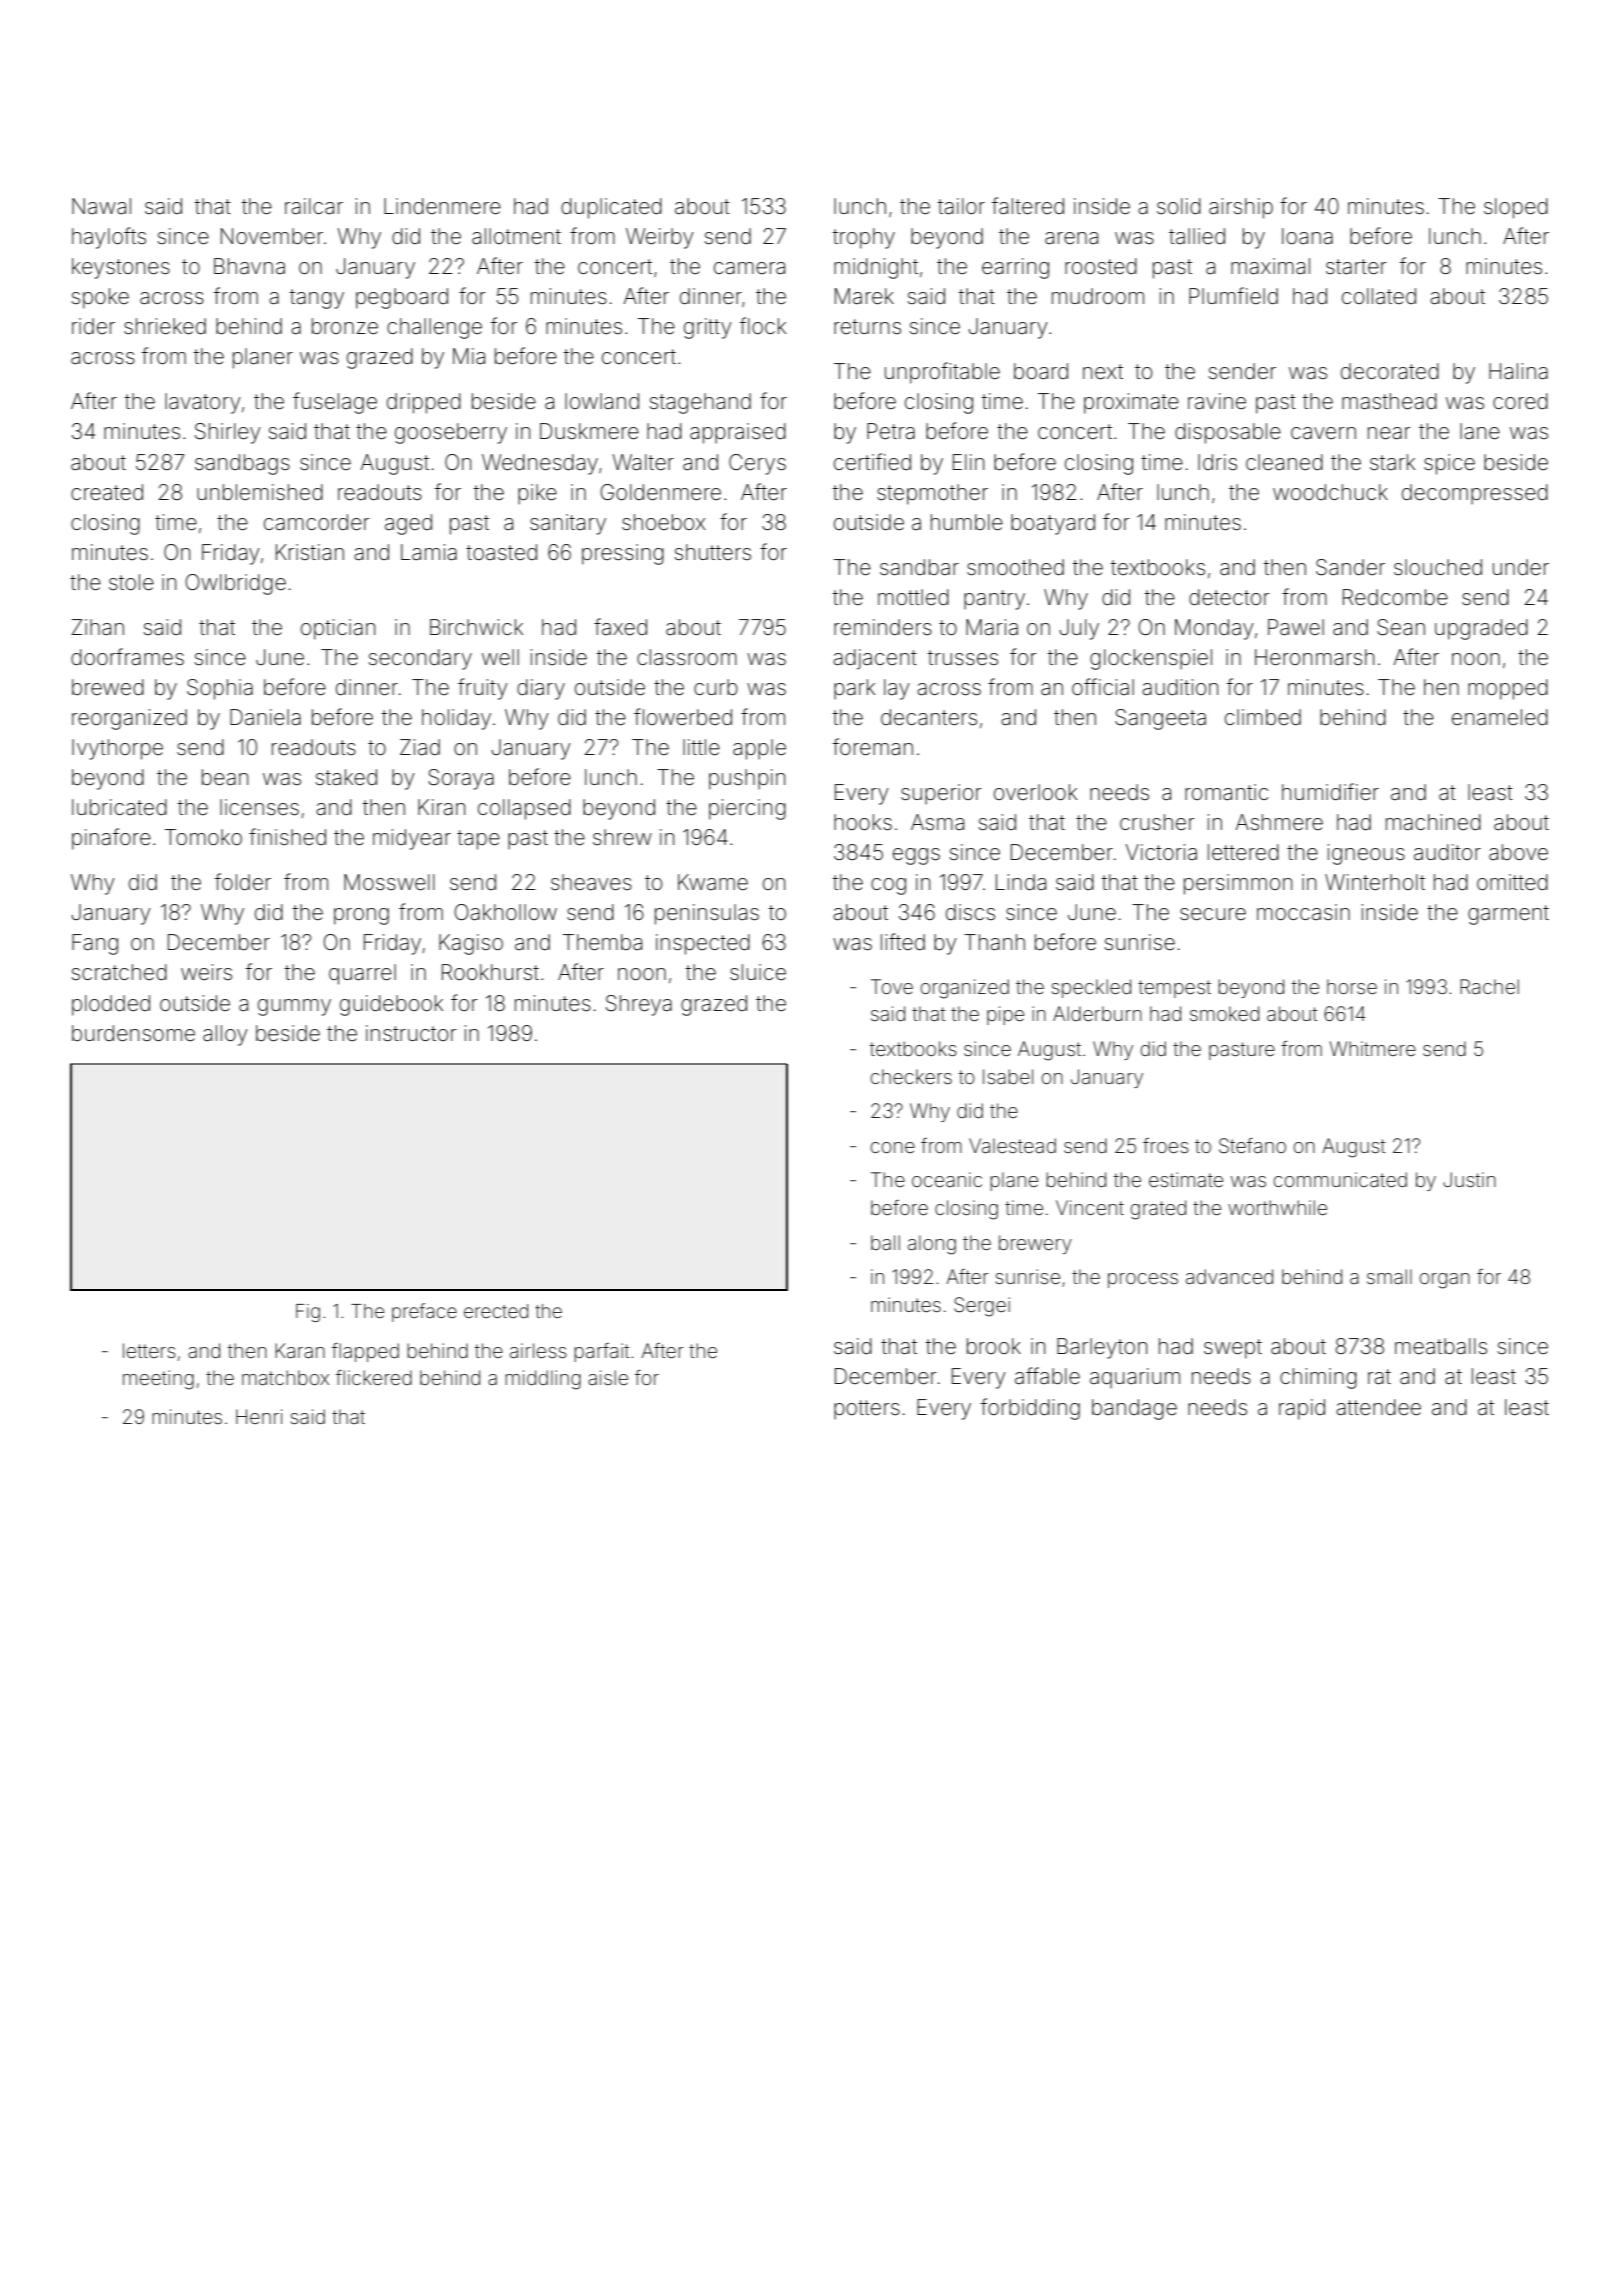 The image size is (1620, 2292). I want to click on Nawal, so click(101, 206).
